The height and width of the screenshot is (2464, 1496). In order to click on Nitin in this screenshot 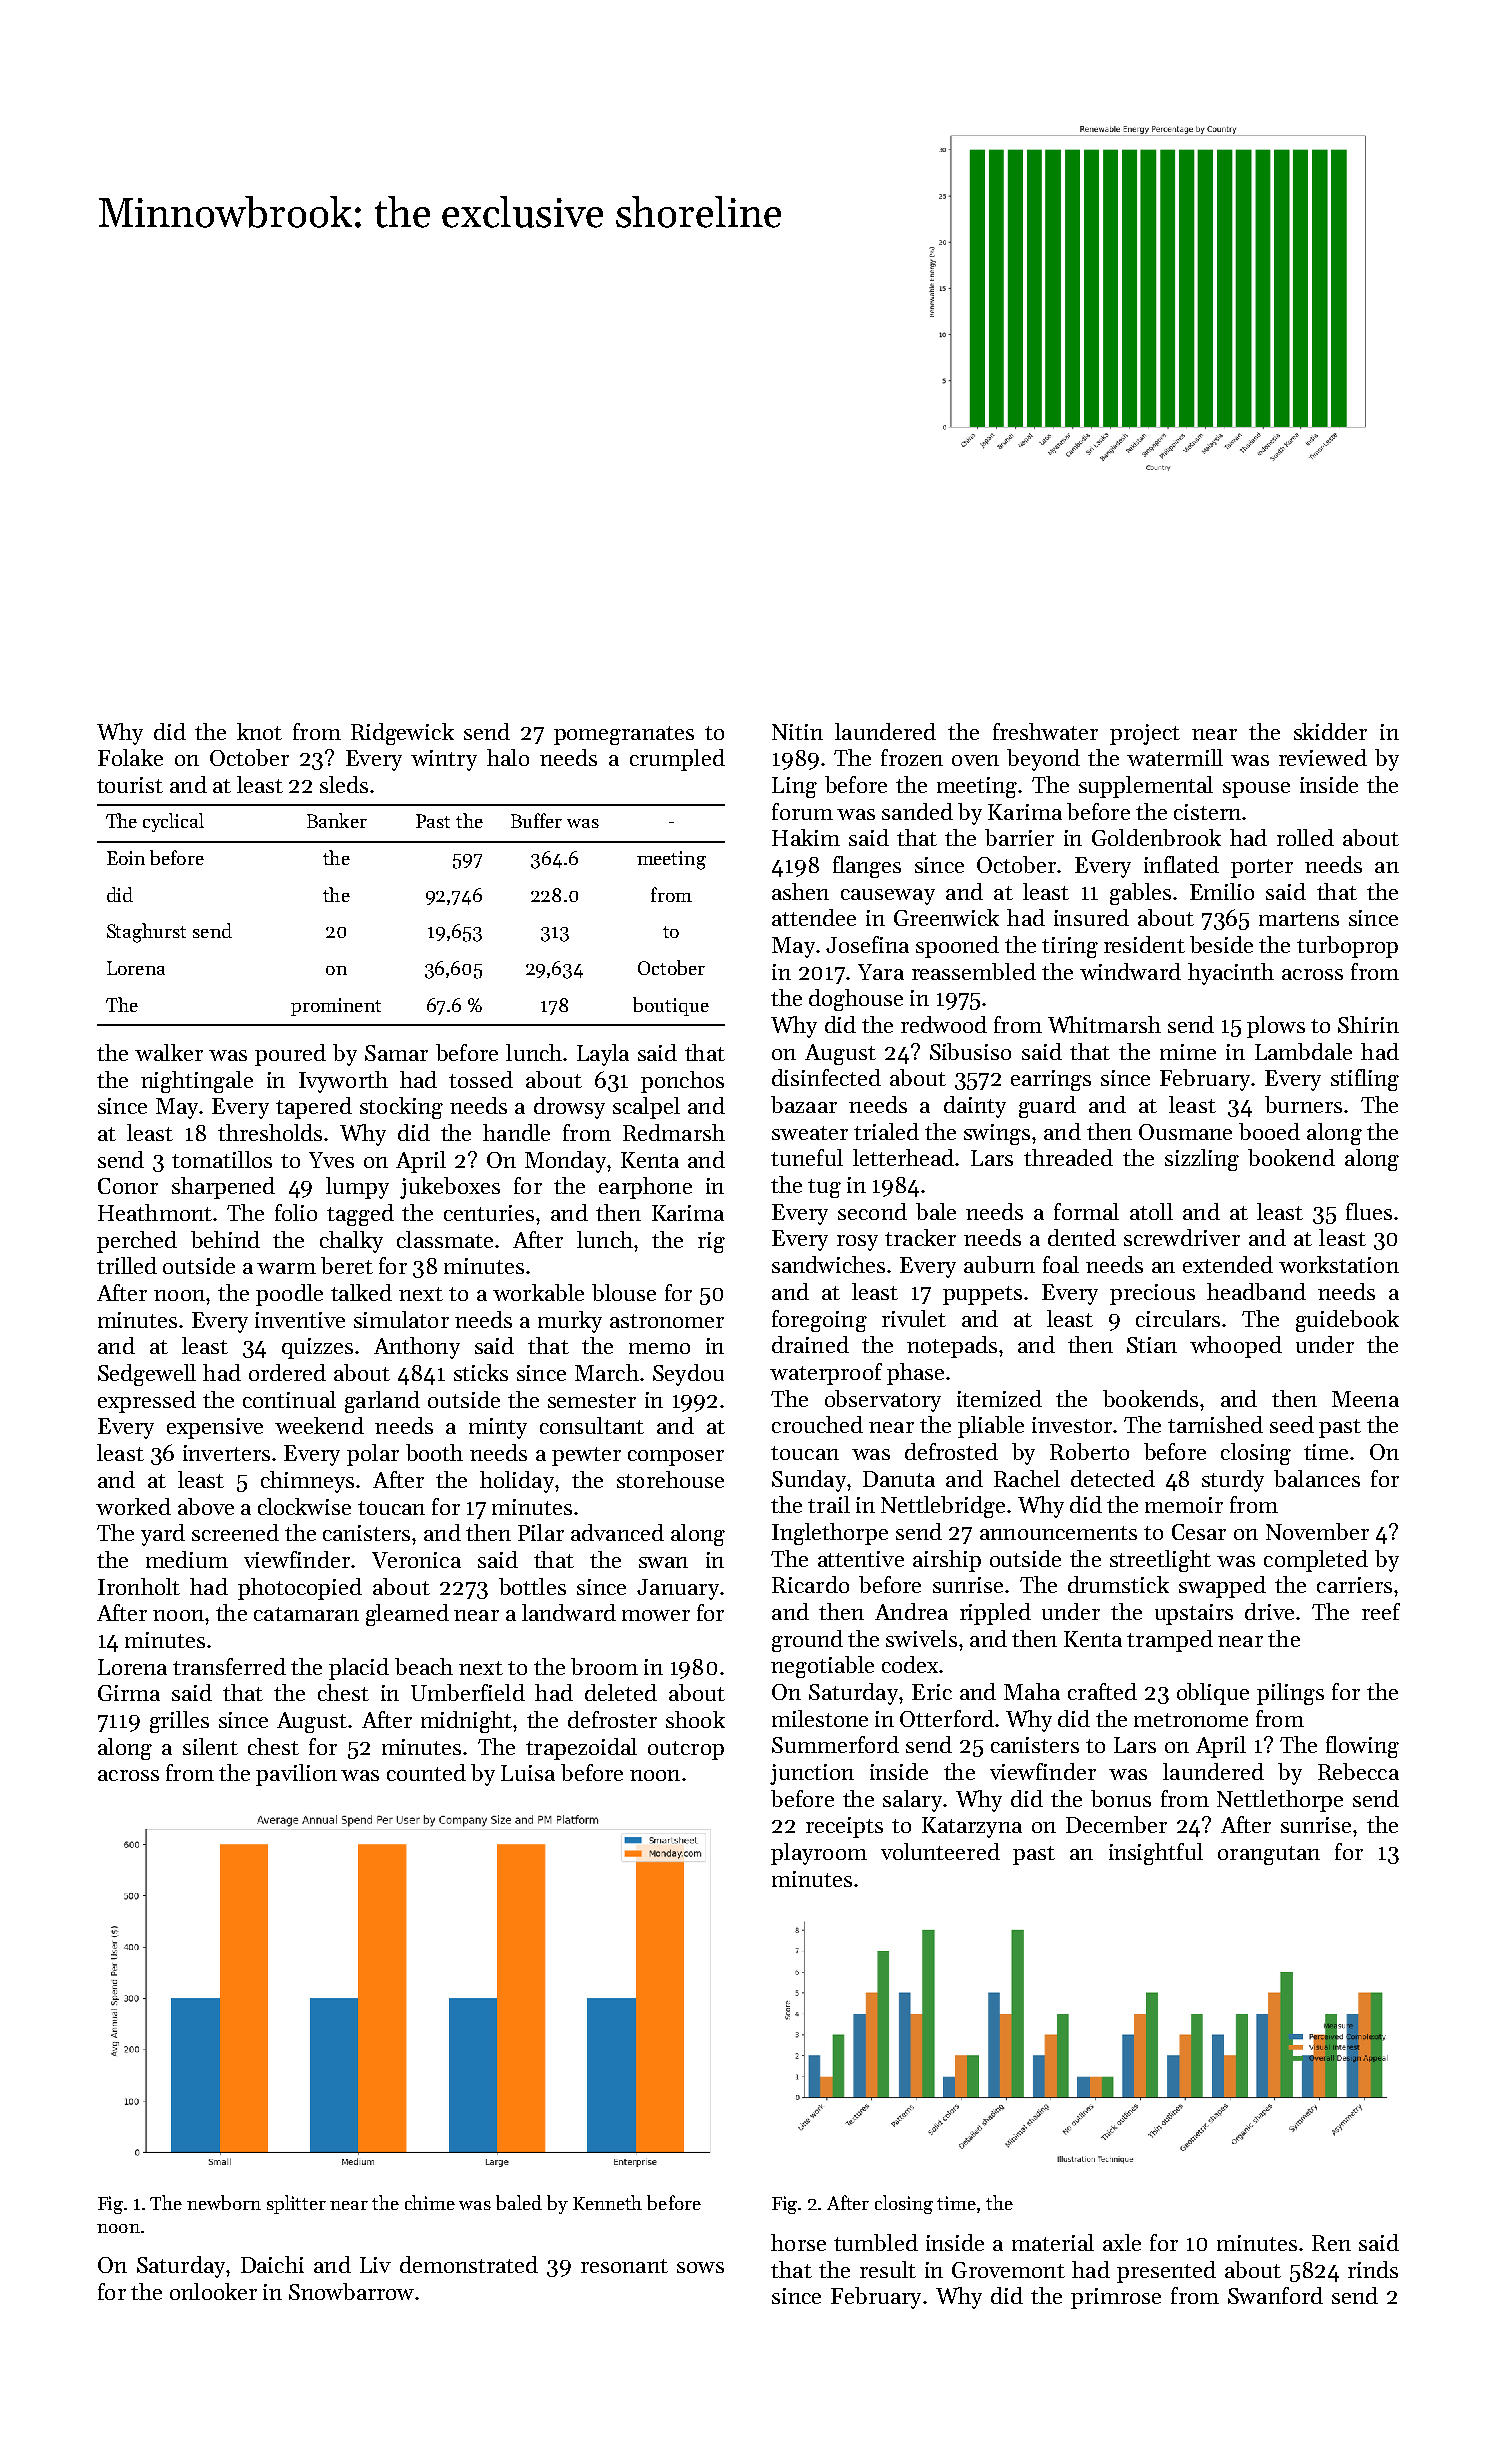, I will do `click(797, 732)`.
